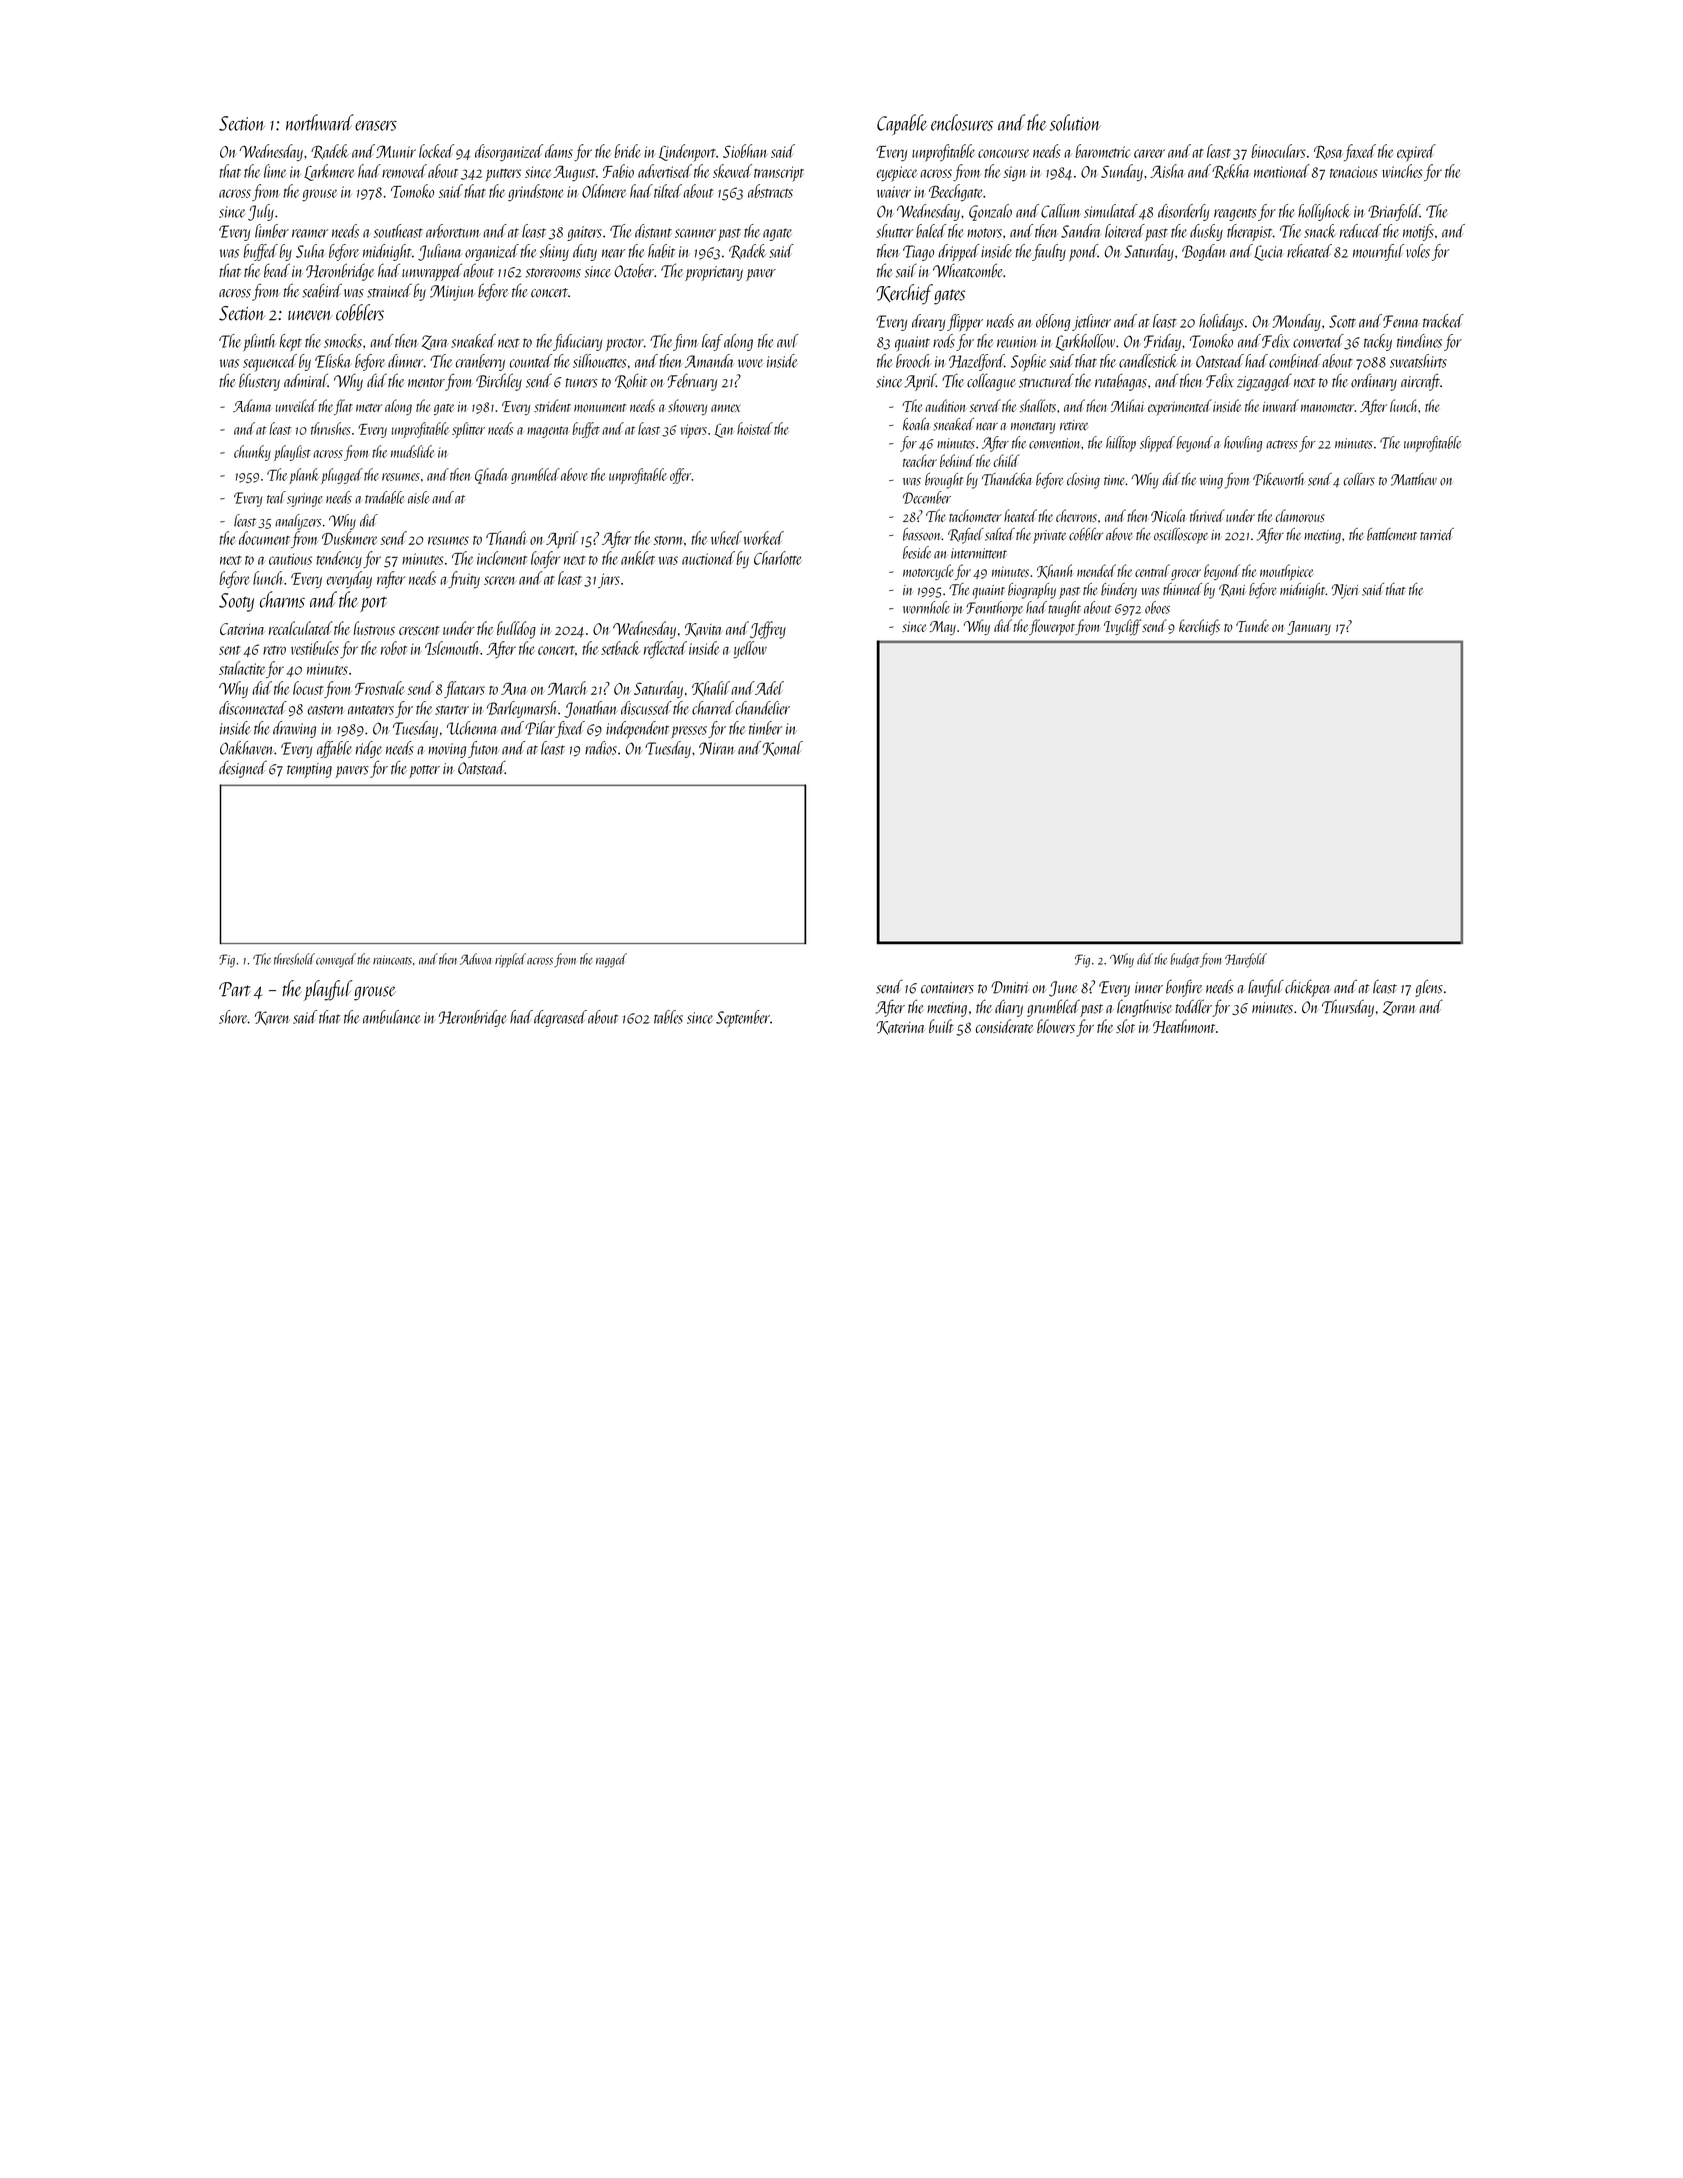 The image size is (1683, 2178). I want to click on retro, so click(274, 650).
